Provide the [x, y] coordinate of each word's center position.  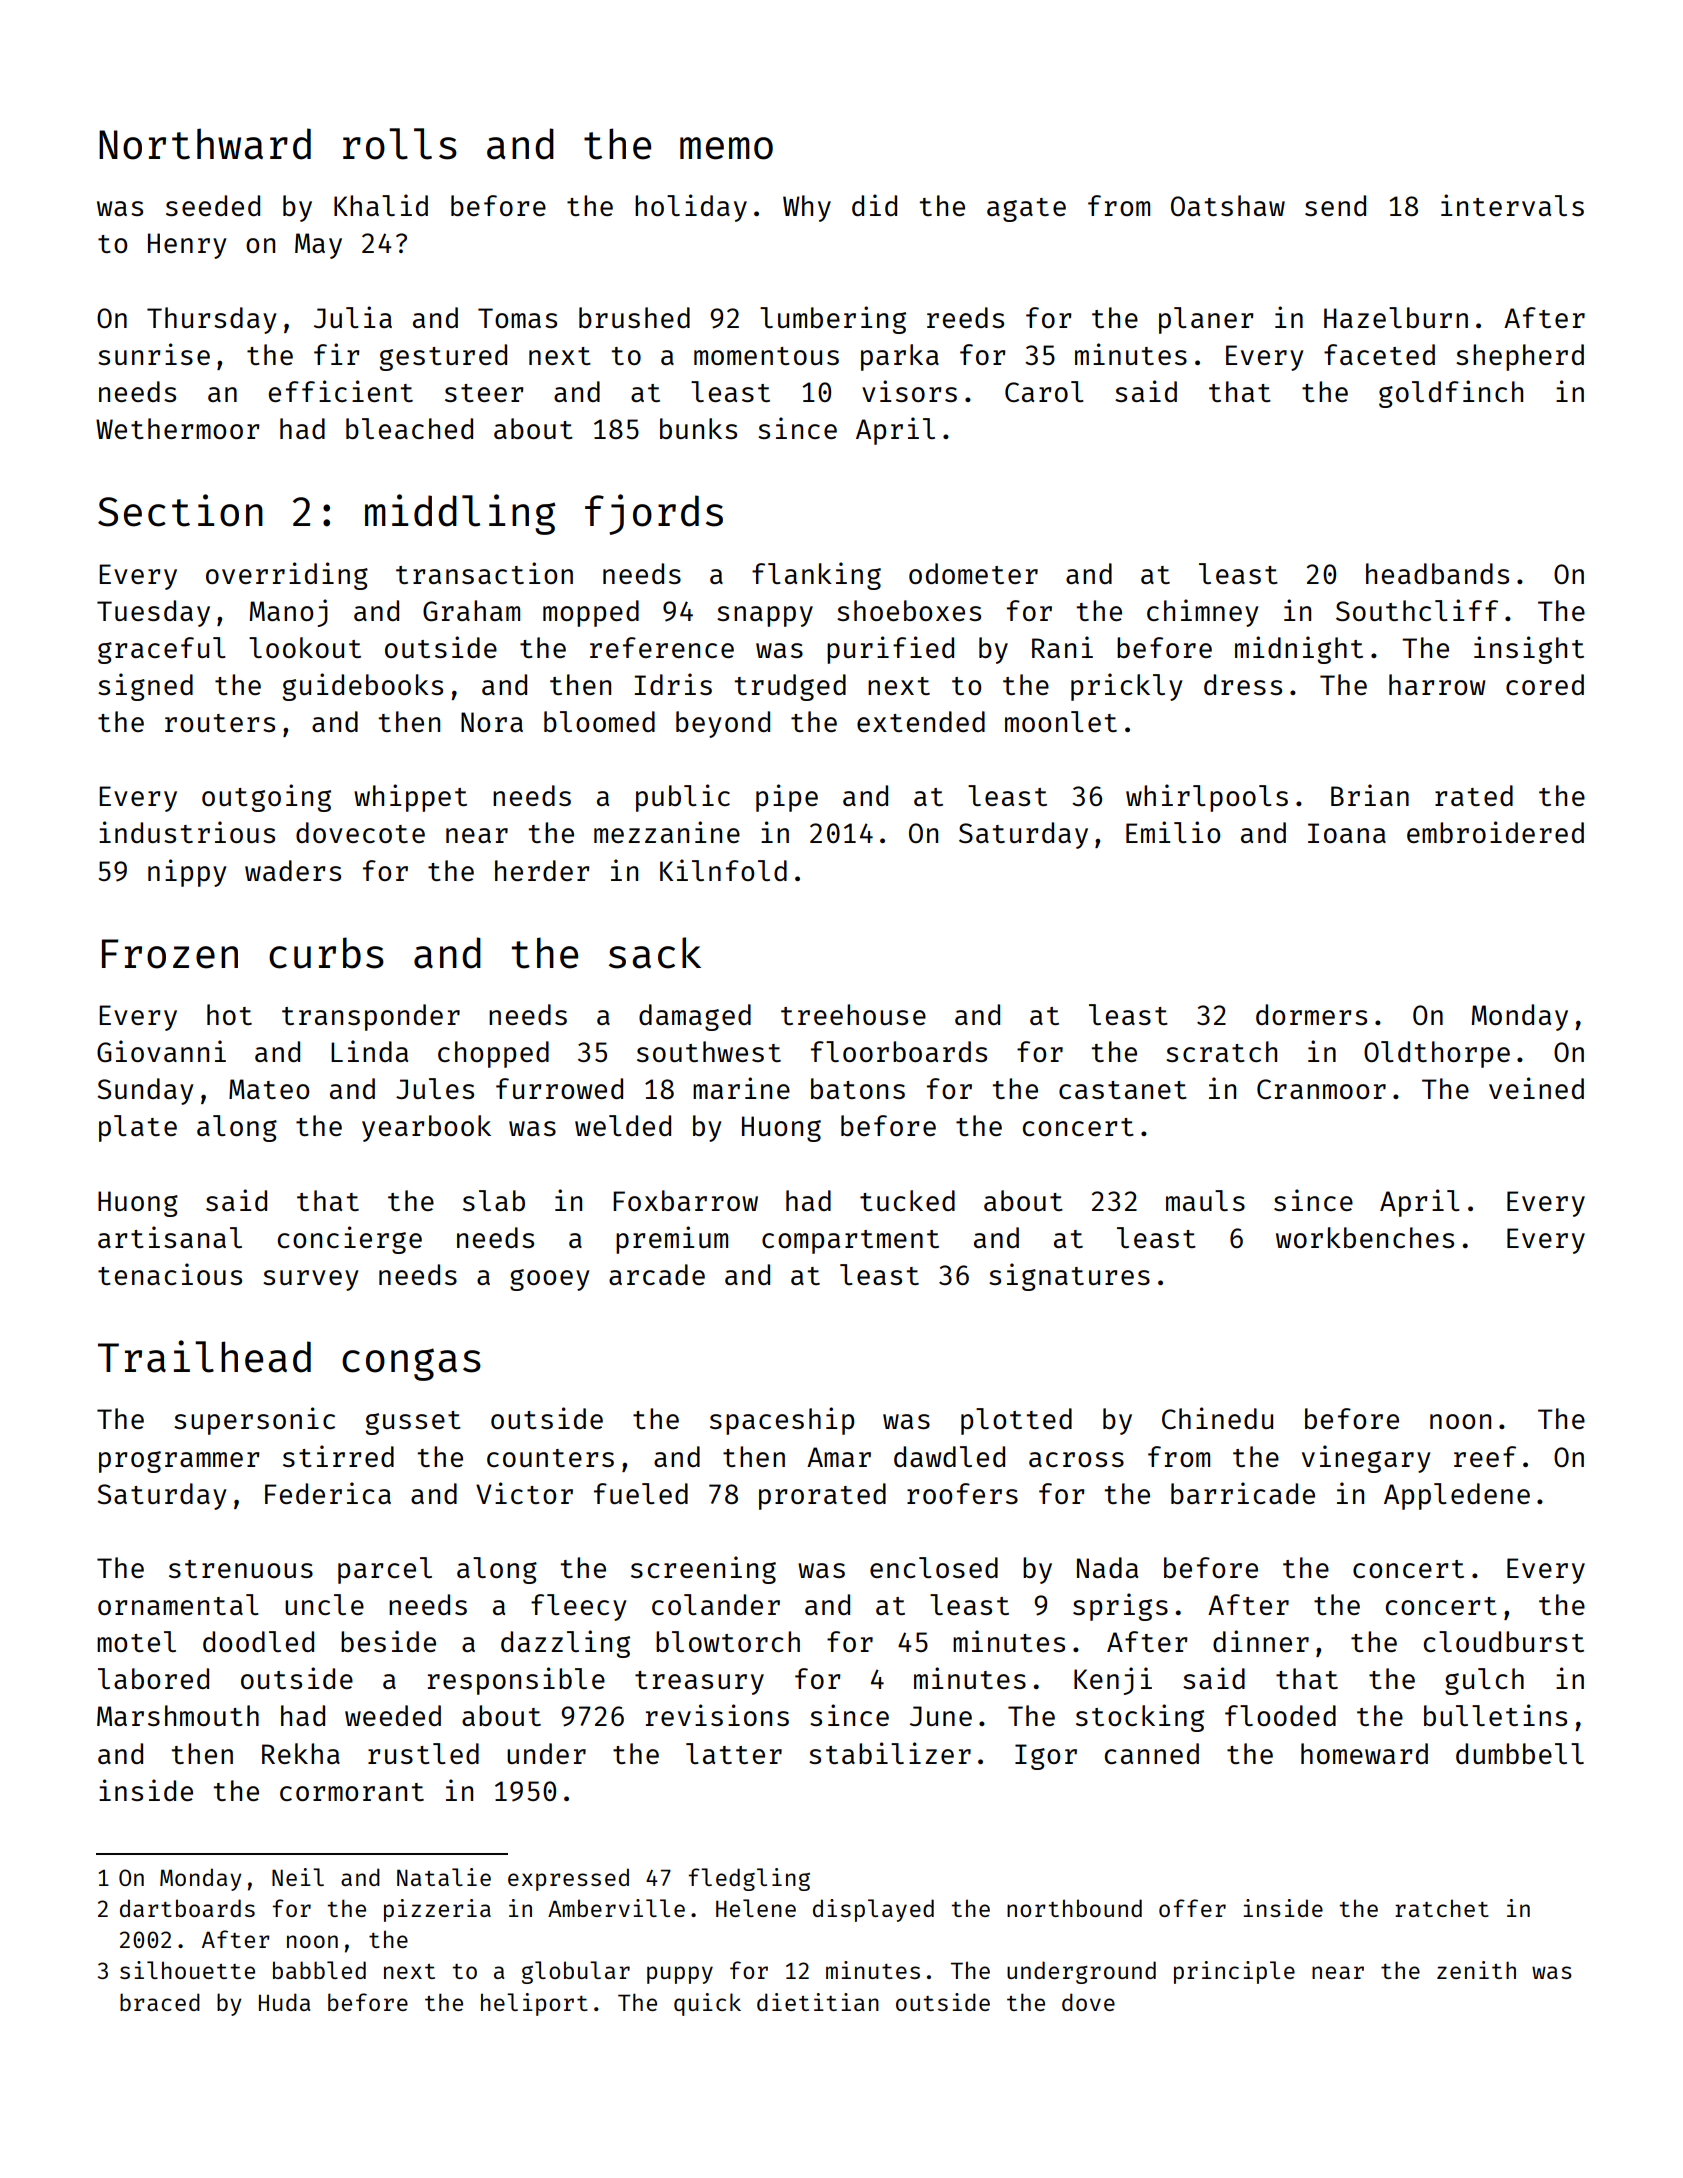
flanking [816, 576]
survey [311, 1280]
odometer [973, 573]
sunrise [154, 354]
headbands [1437, 573]
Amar [839, 1457]
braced [160, 2002]
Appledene [1457, 1496]
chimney [1203, 613]
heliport [534, 2004]
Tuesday [153, 613]
